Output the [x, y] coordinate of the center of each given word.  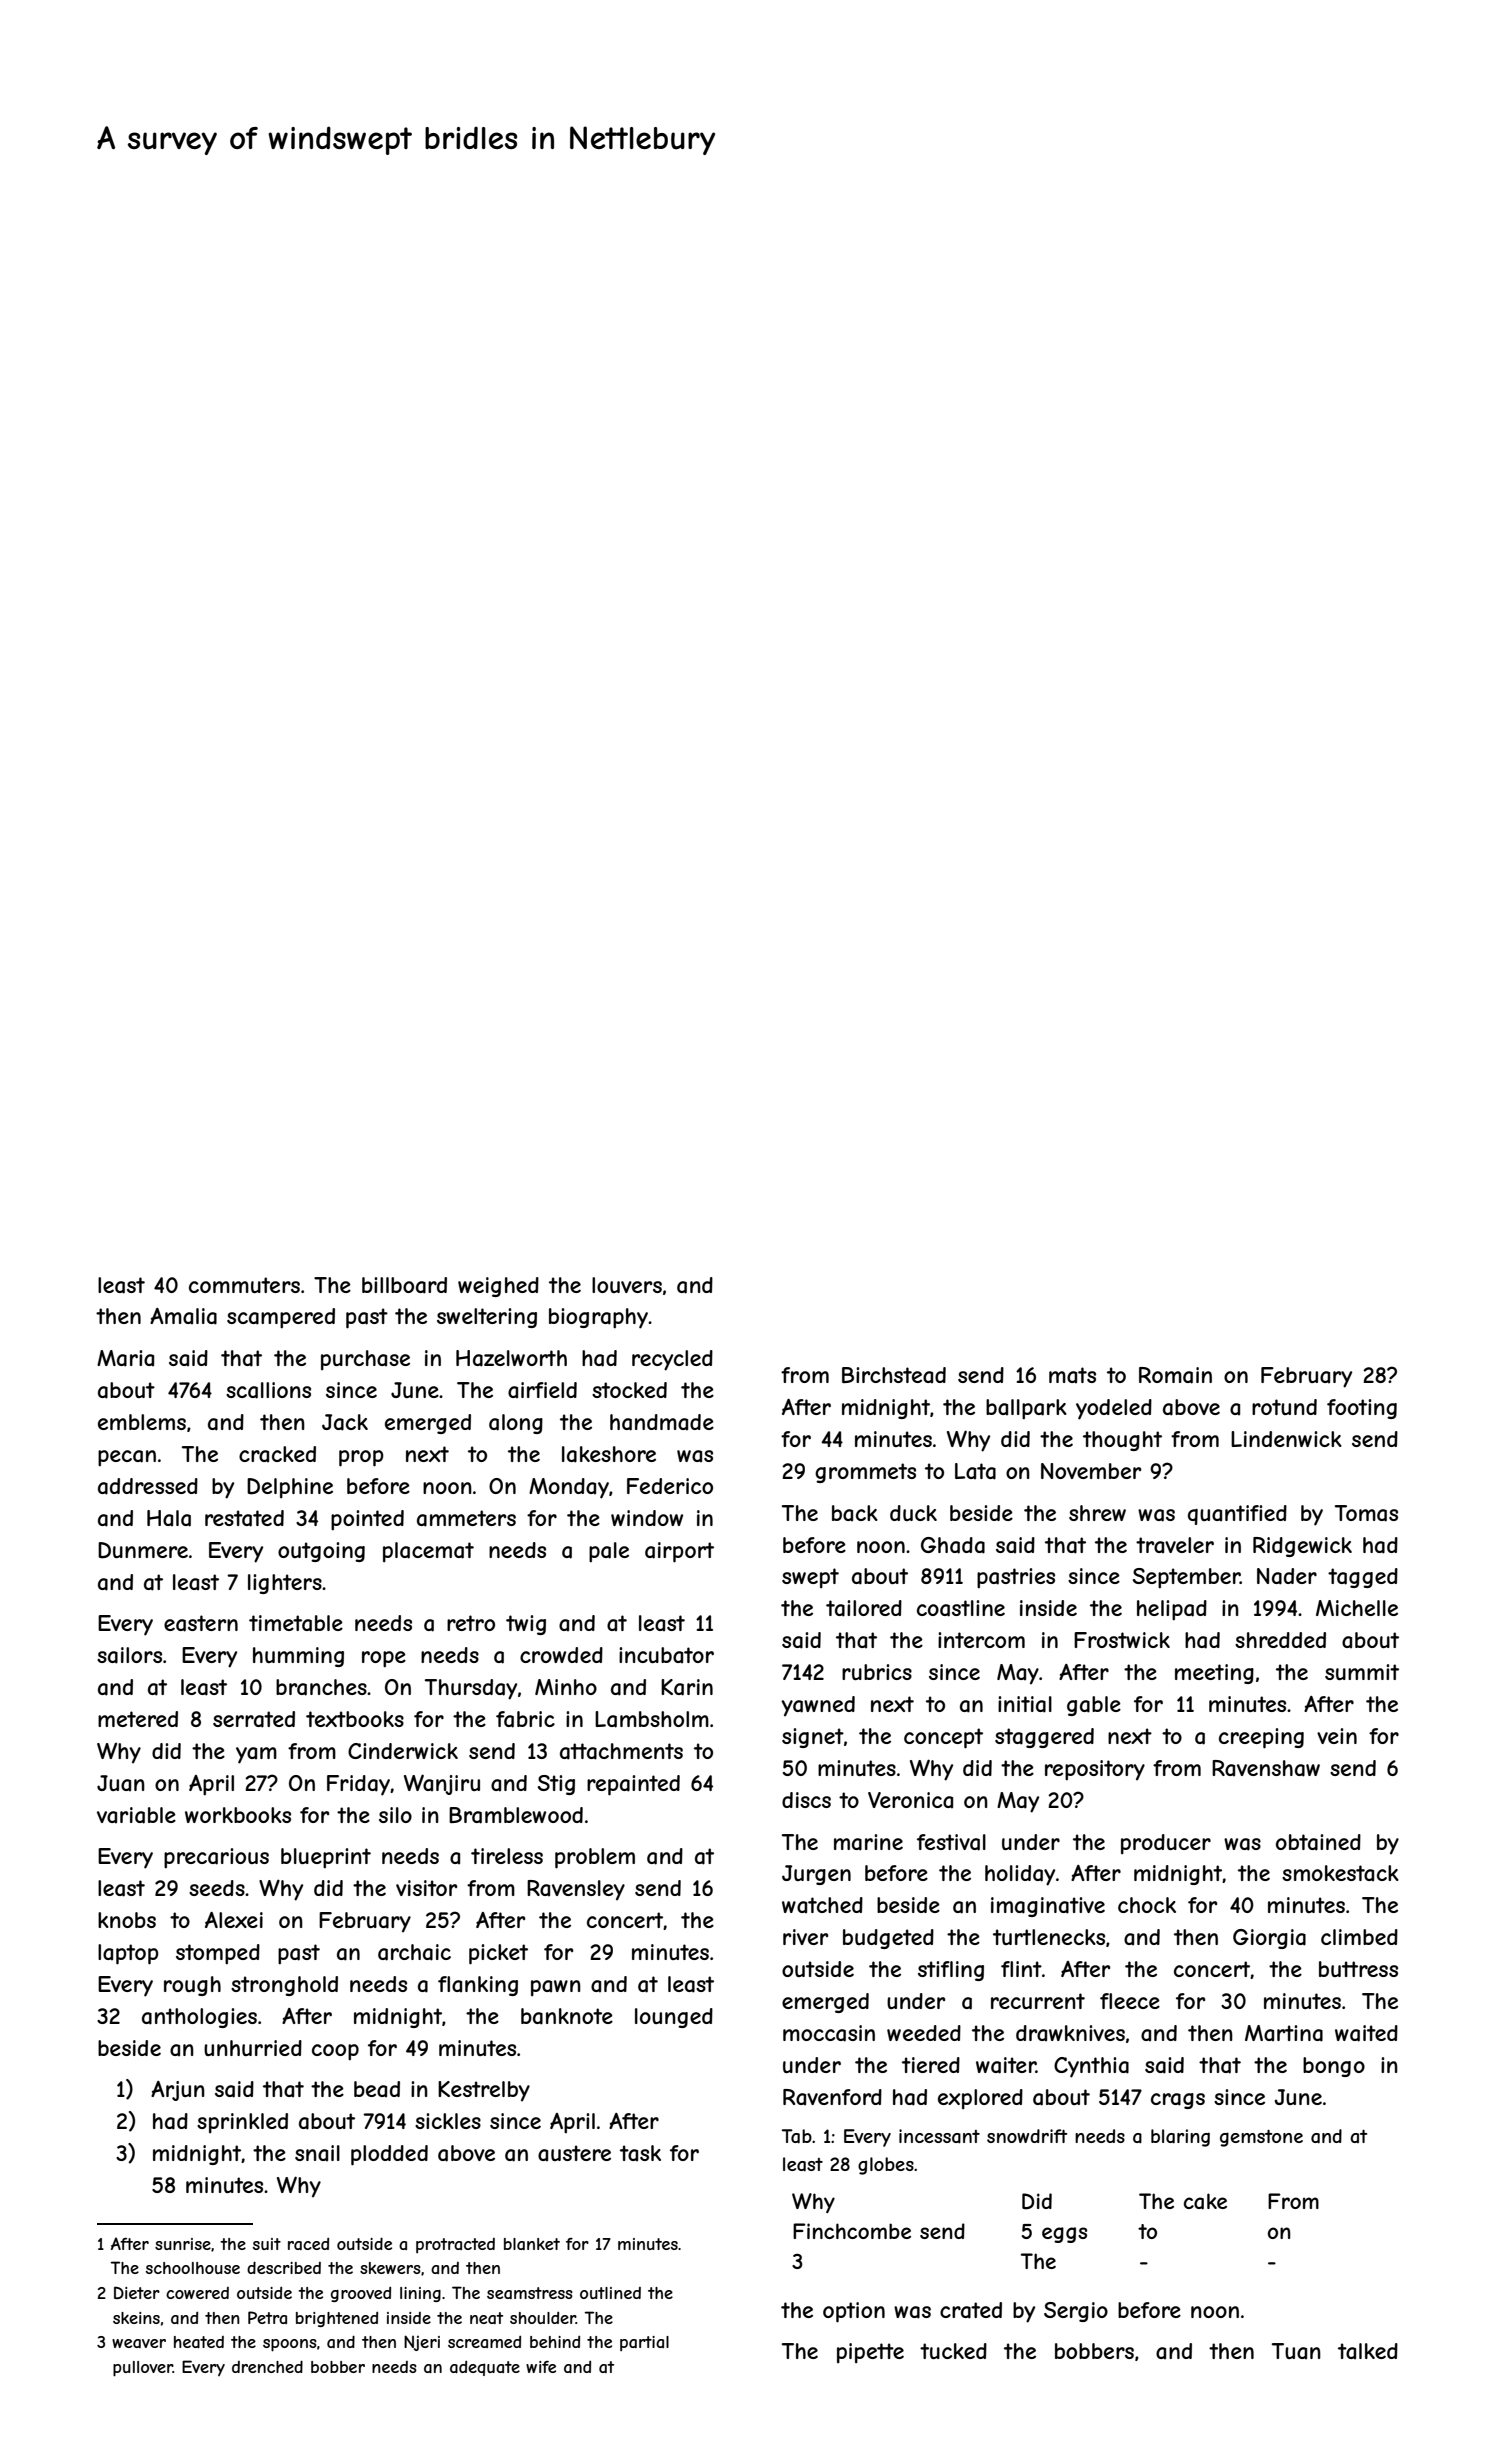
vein [1337, 1736]
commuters [244, 1285]
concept [943, 1738]
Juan [121, 1783]
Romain [1175, 1375]
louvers [627, 1285]
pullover [143, 2369]
